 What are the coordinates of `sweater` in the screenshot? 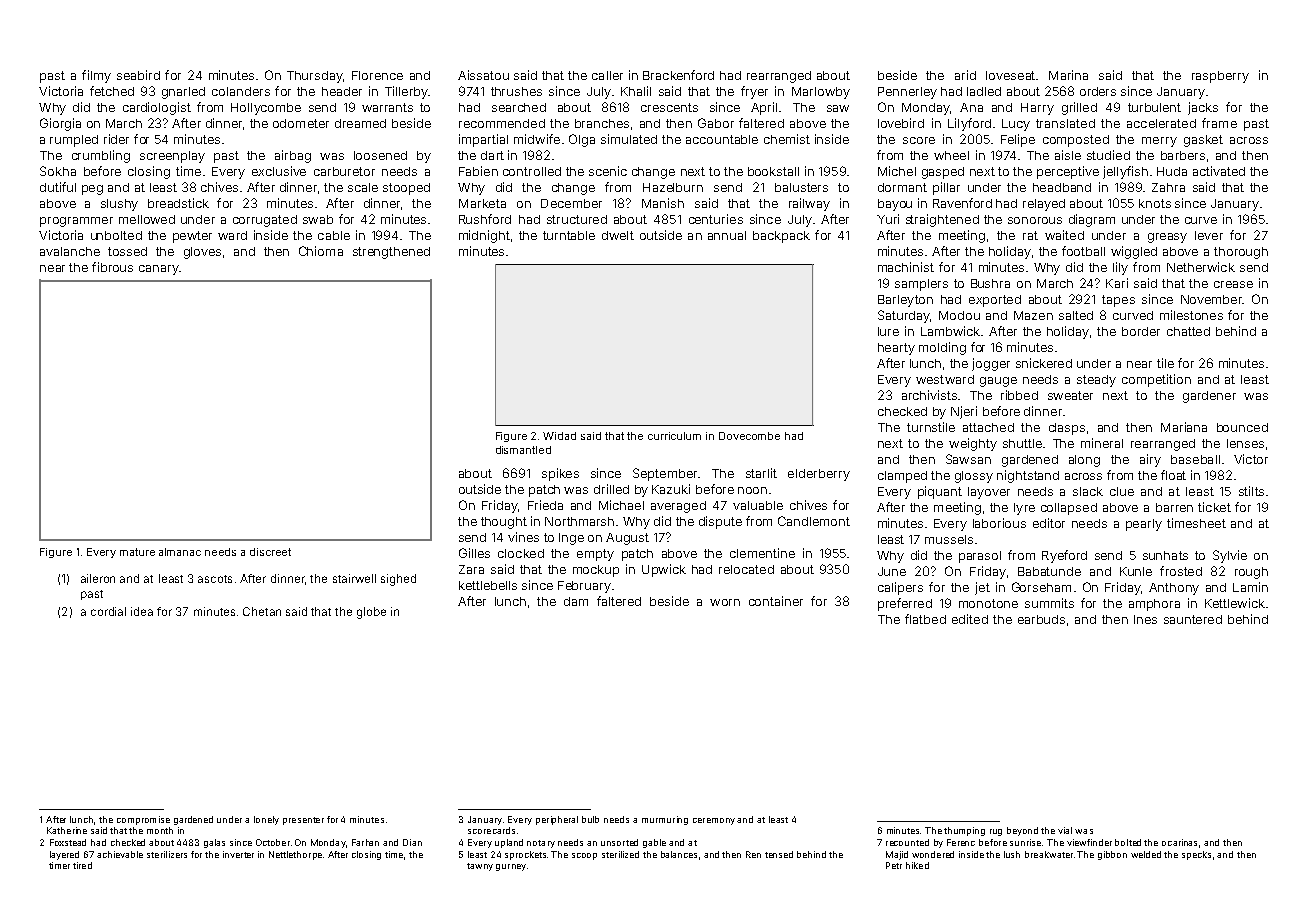 It's located at (1070, 395).
